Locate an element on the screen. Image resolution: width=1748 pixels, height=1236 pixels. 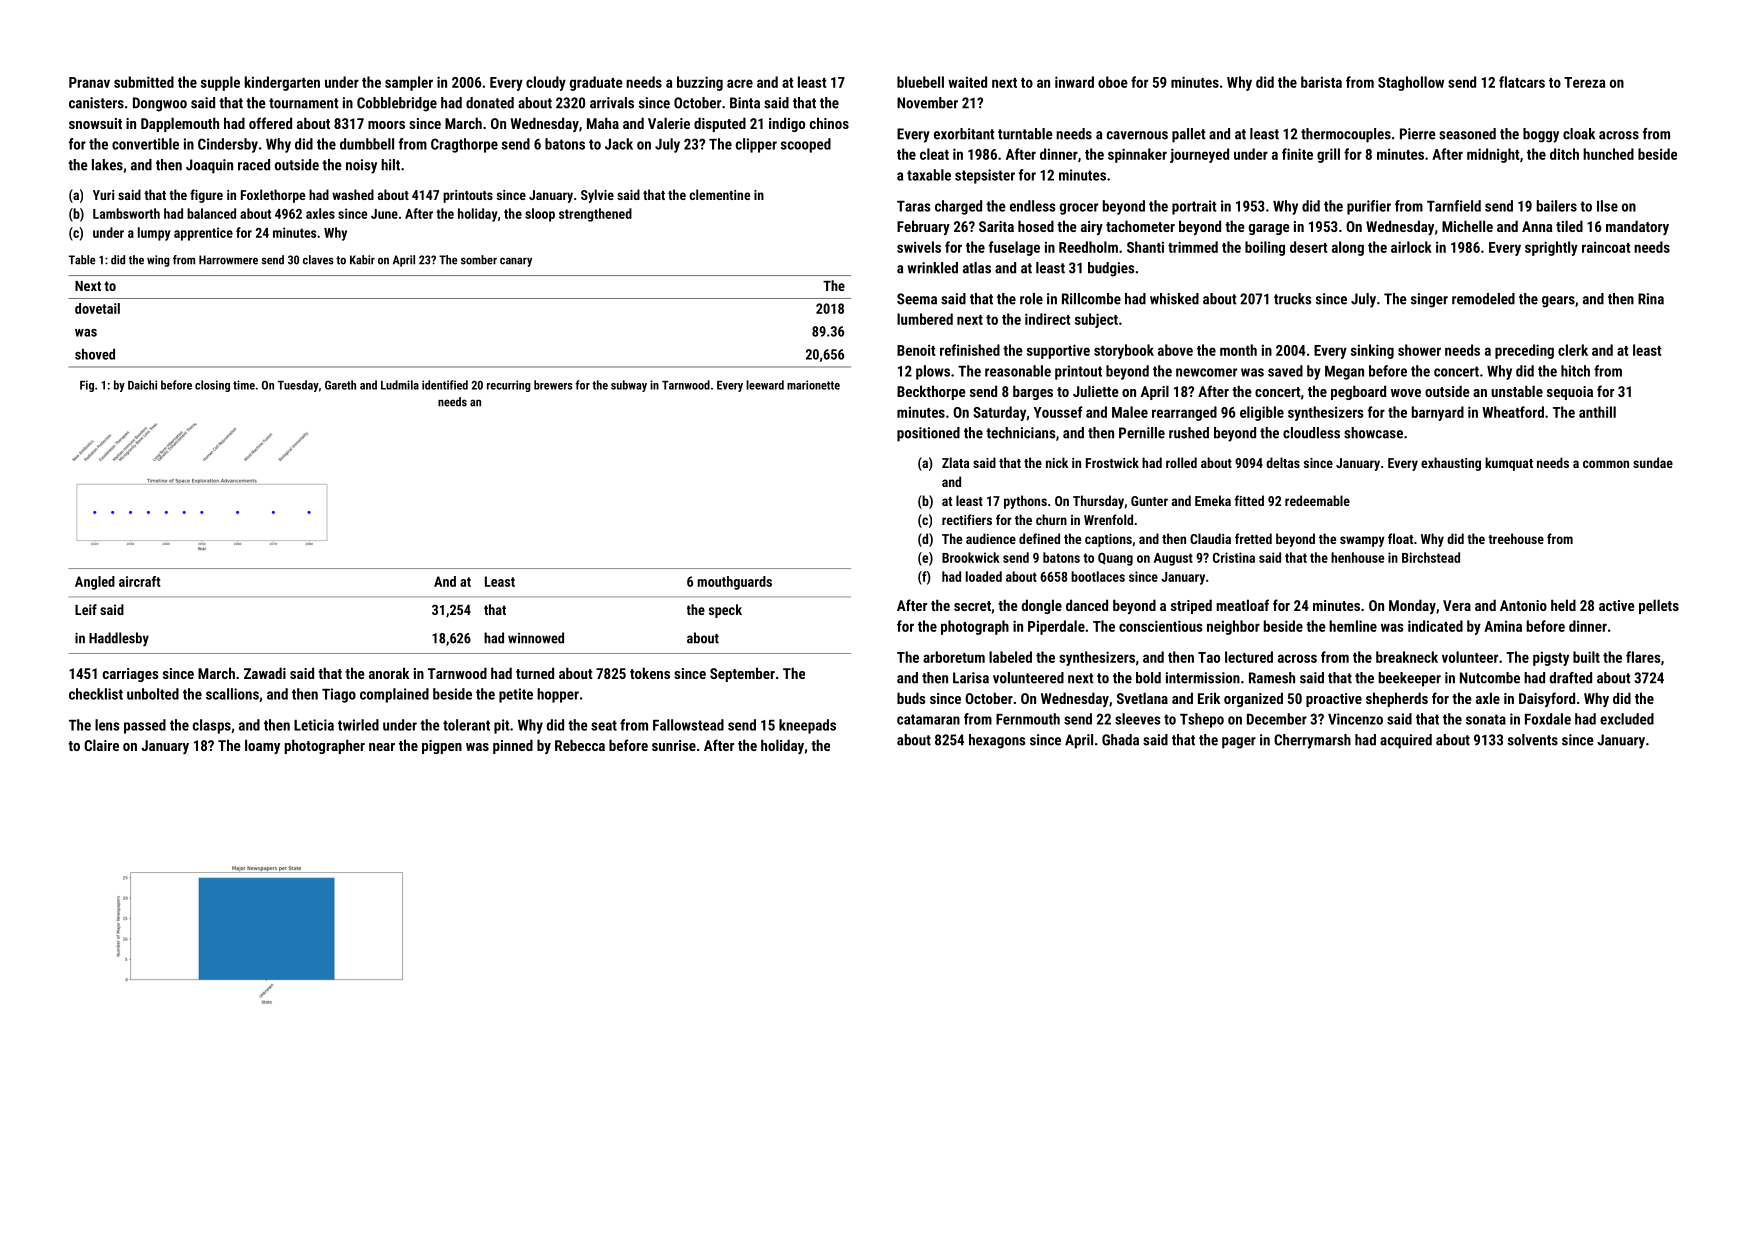
turned is located at coordinates (535, 673).
